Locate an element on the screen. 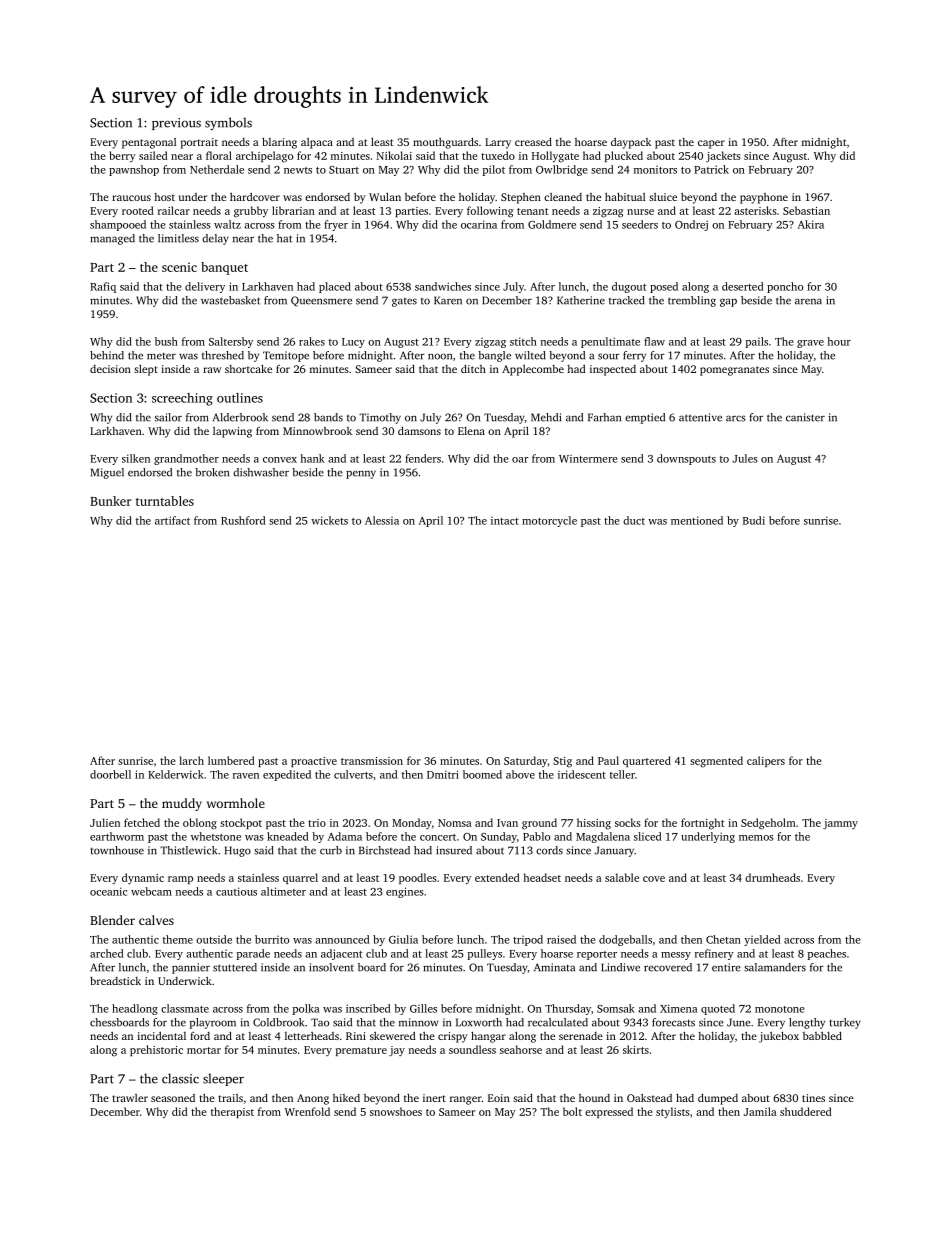  previous is located at coordinates (176, 124).
